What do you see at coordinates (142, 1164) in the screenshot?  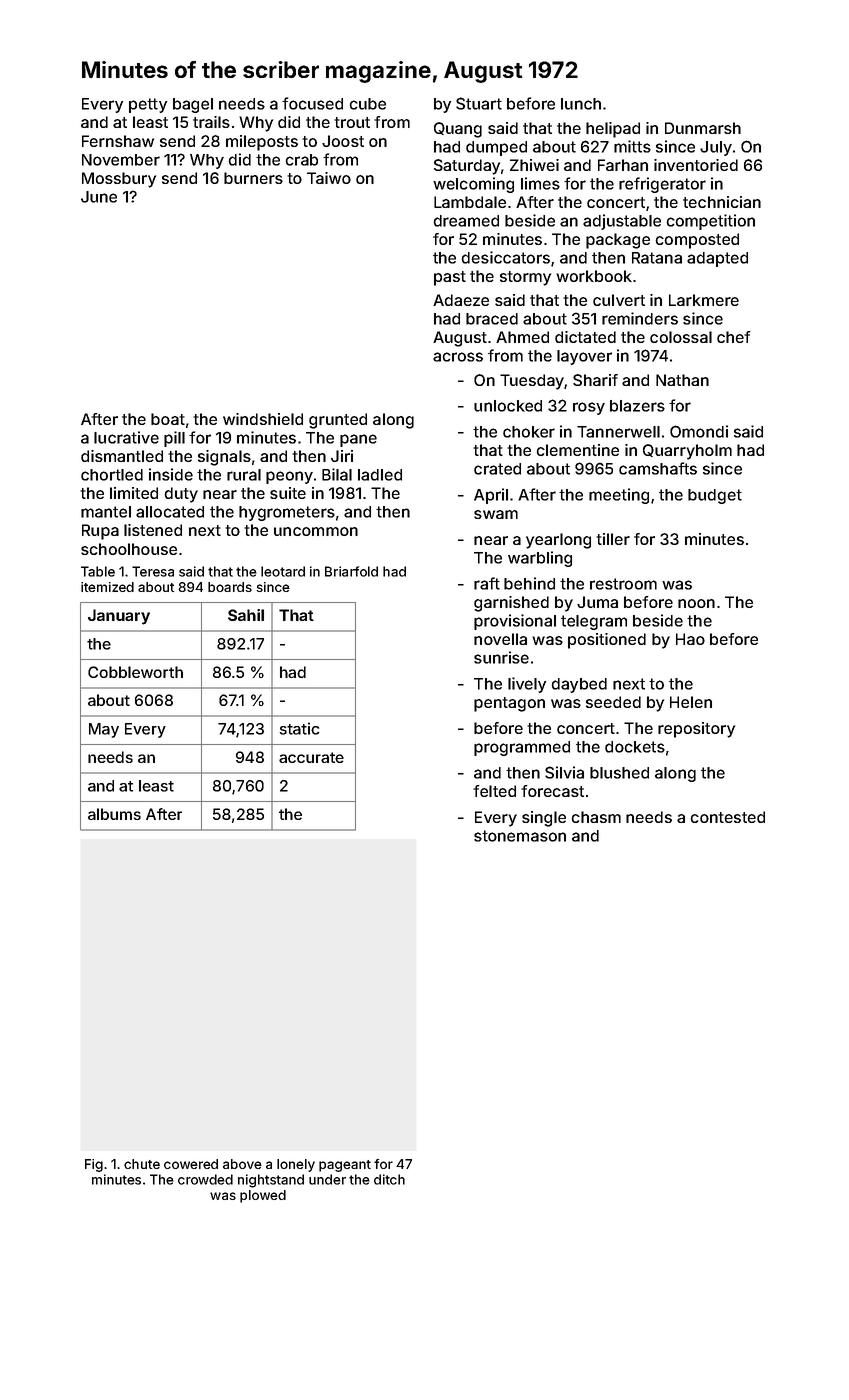 I see `chute` at bounding box center [142, 1164].
